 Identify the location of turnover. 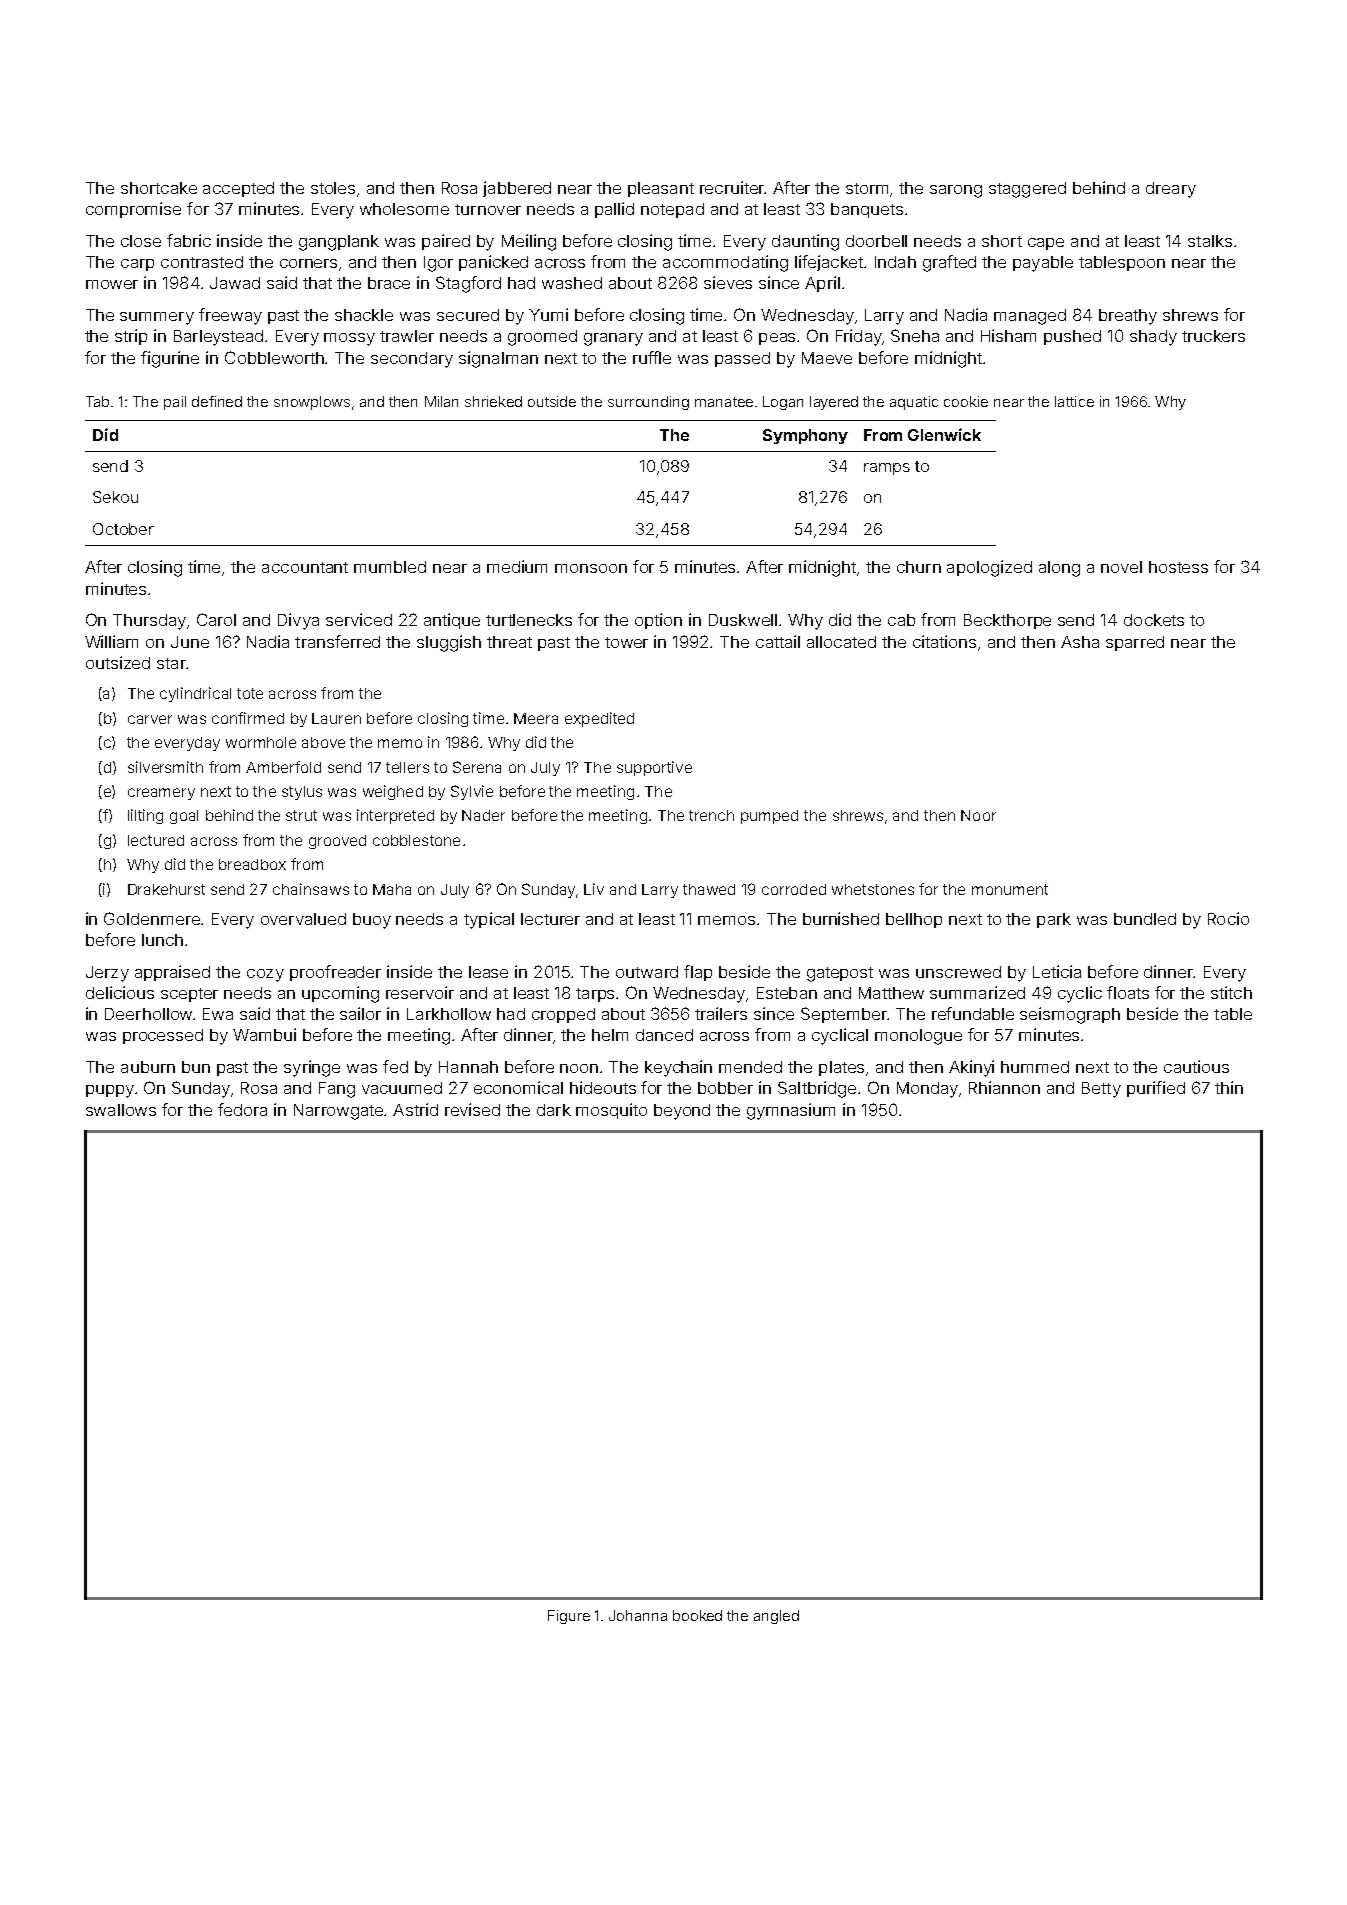
(488, 209).
